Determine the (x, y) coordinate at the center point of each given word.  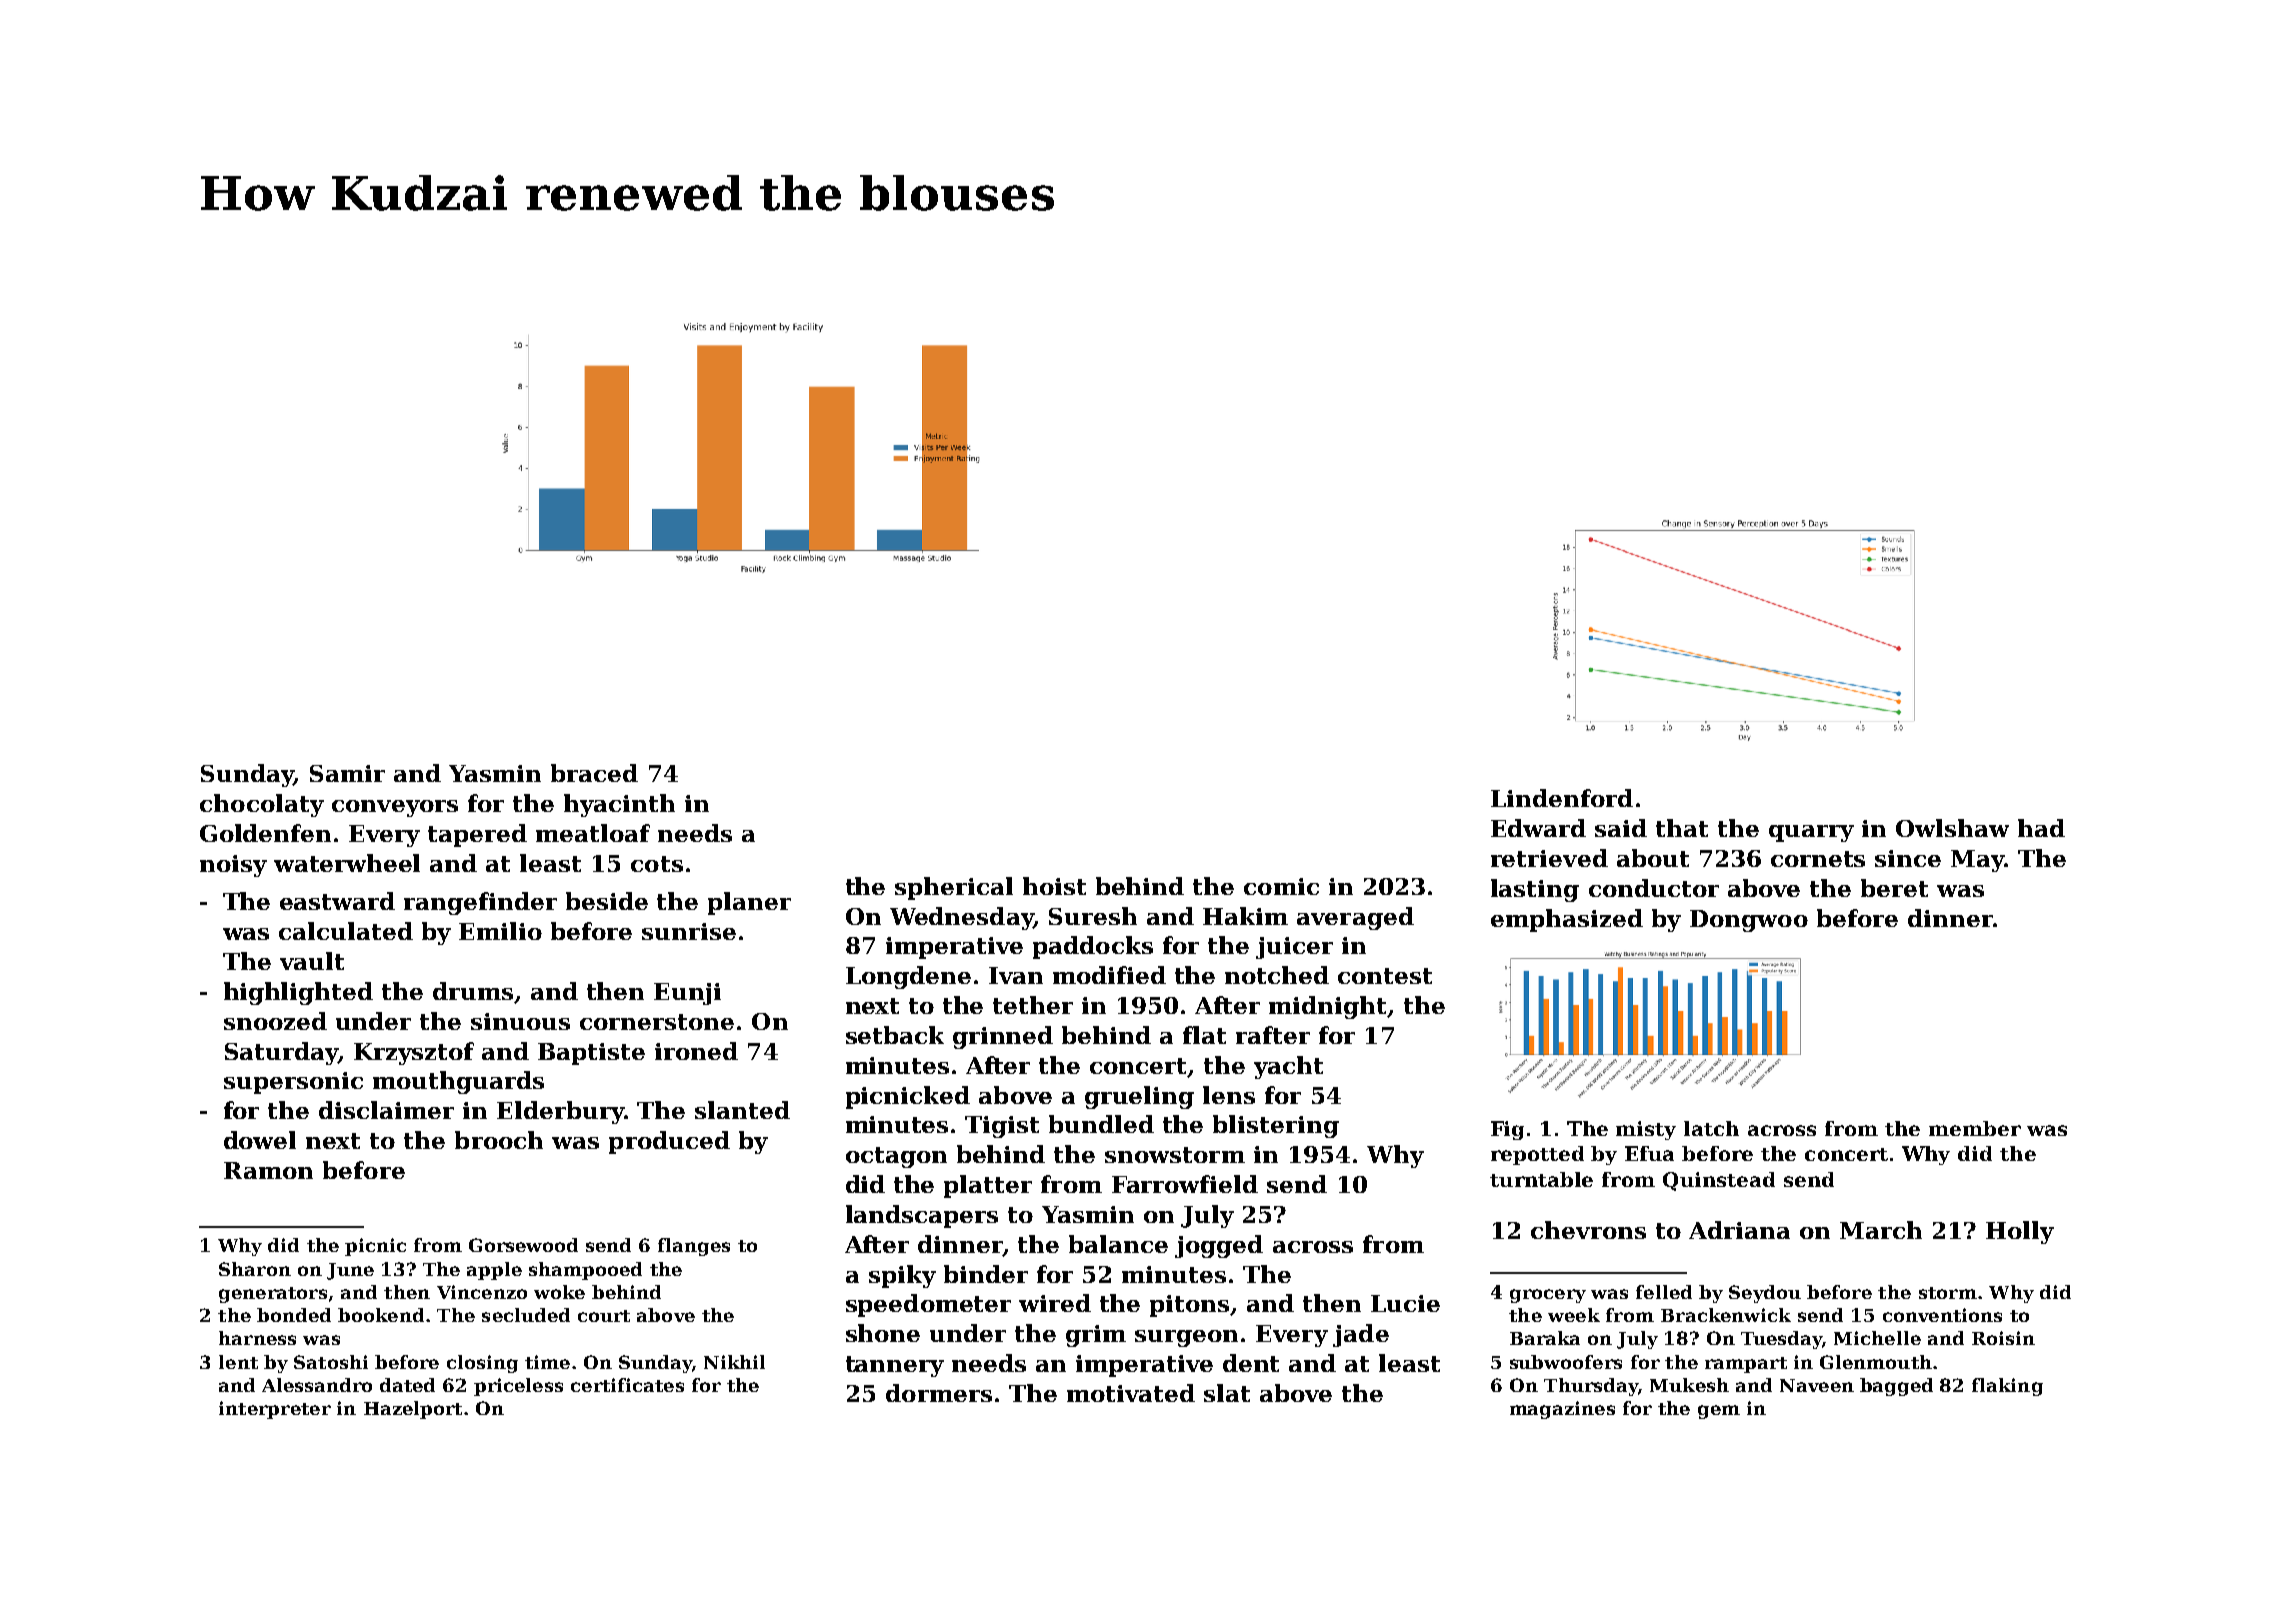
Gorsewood (523, 1245)
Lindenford (1562, 798)
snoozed (275, 1021)
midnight (1327, 1007)
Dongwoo (1749, 921)
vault (312, 961)
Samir (347, 773)
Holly (2020, 1232)
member (1975, 1128)
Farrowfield (1185, 1184)
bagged (1896, 1387)
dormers (939, 1393)
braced (594, 773)
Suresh (1093, 916)
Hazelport (413, 1410)
